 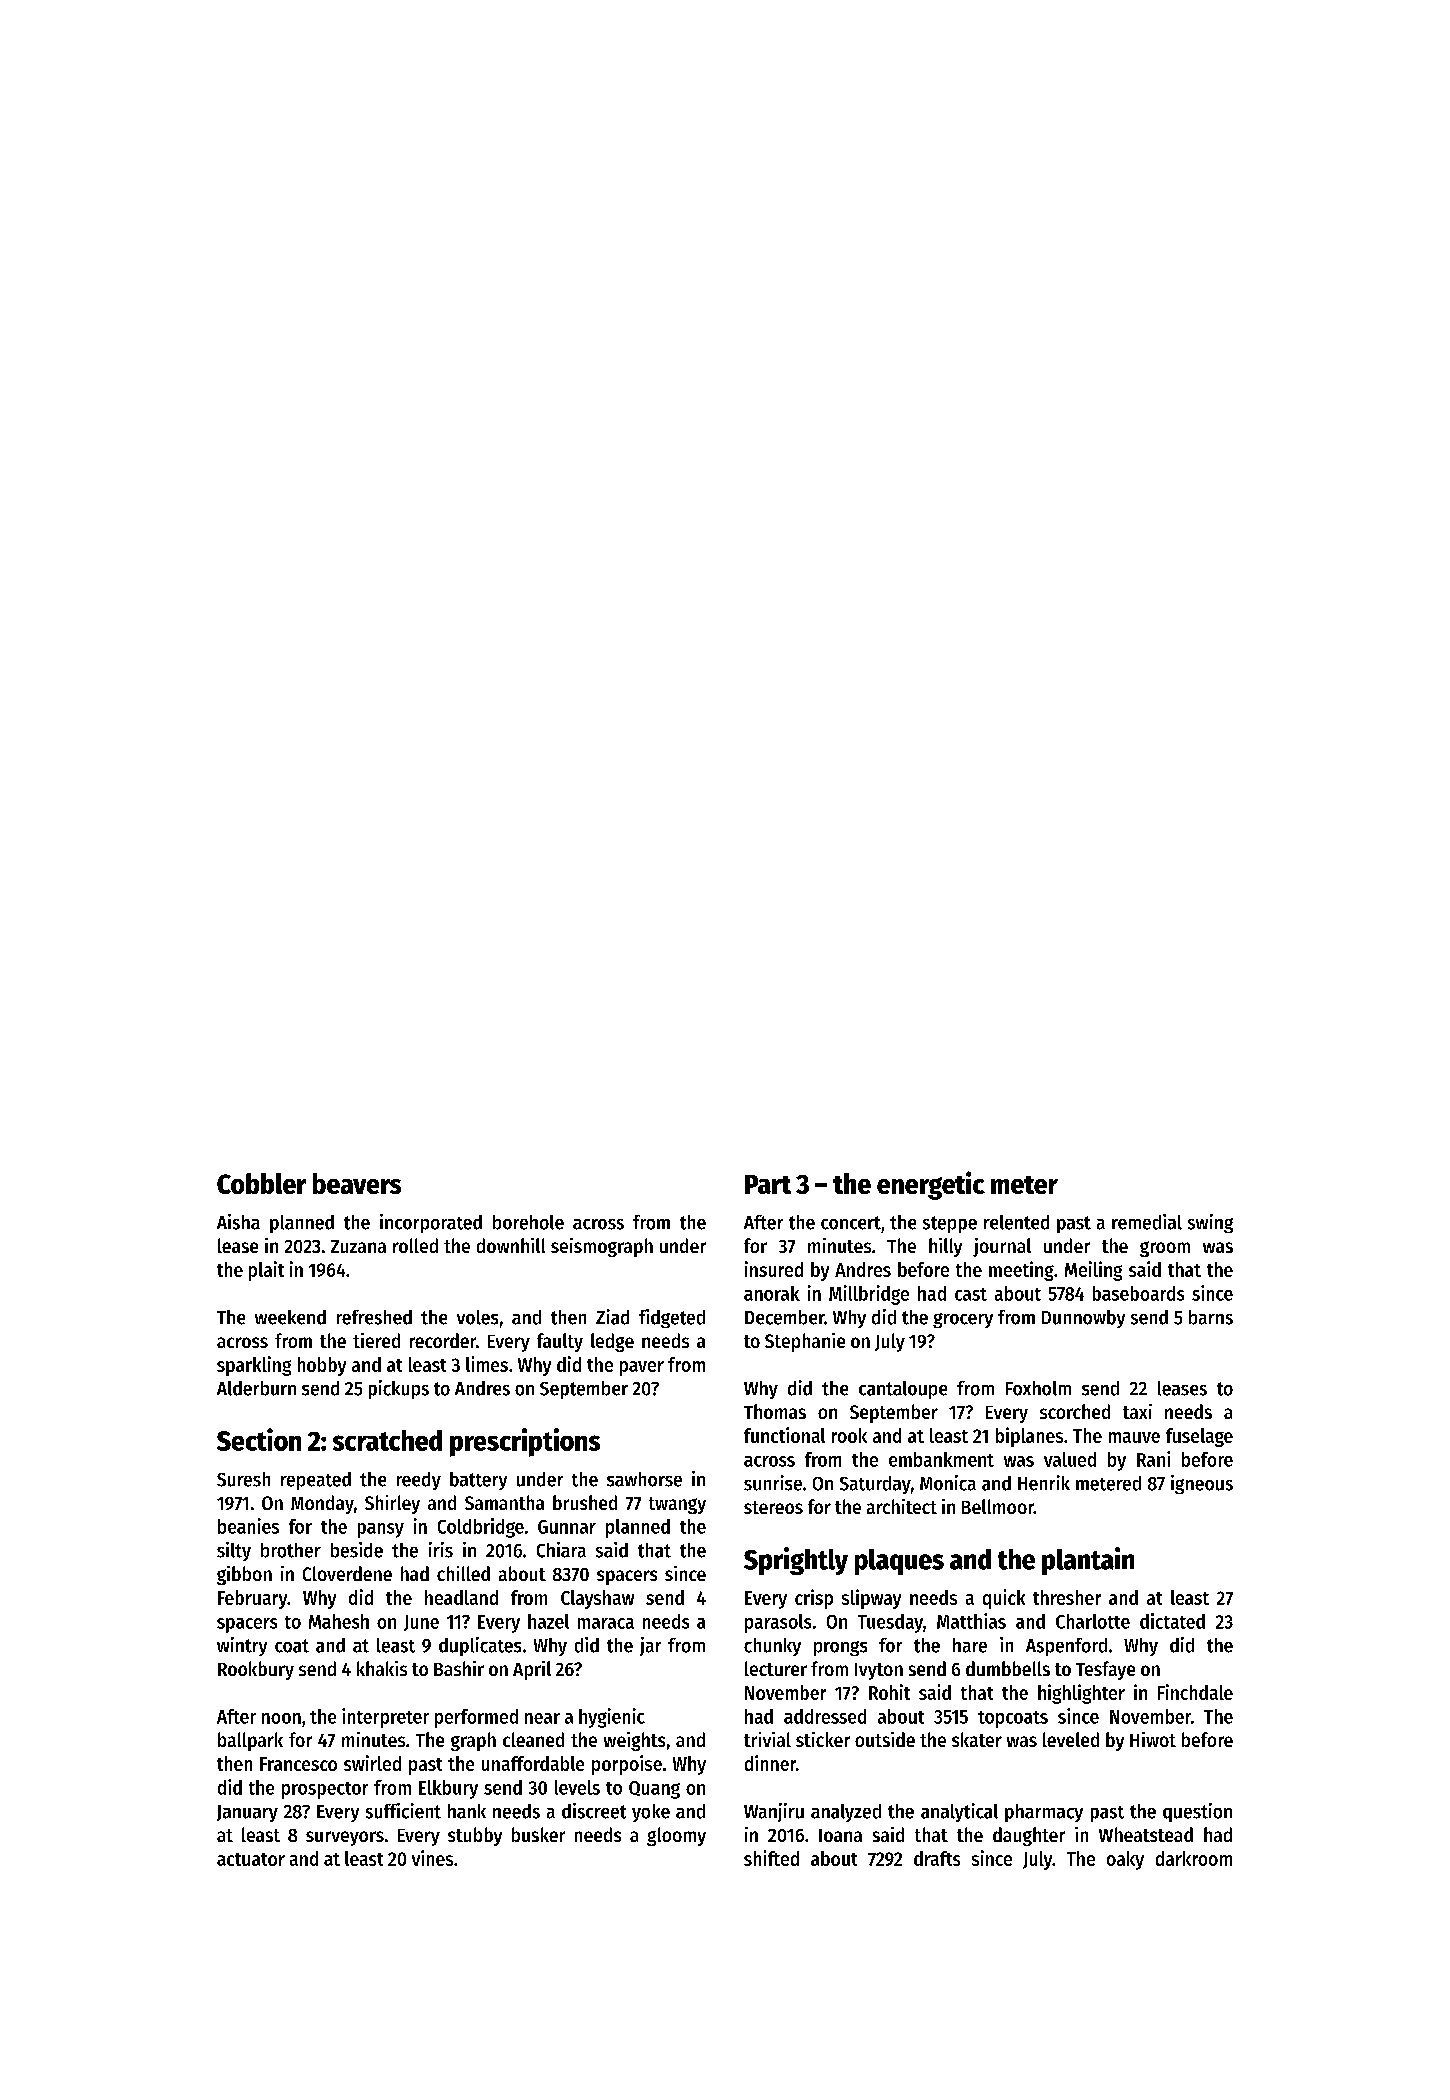 What do you see at coordinates (399, 1389) in the document?
I see `pickups` at bounding box center [399, 1389].
